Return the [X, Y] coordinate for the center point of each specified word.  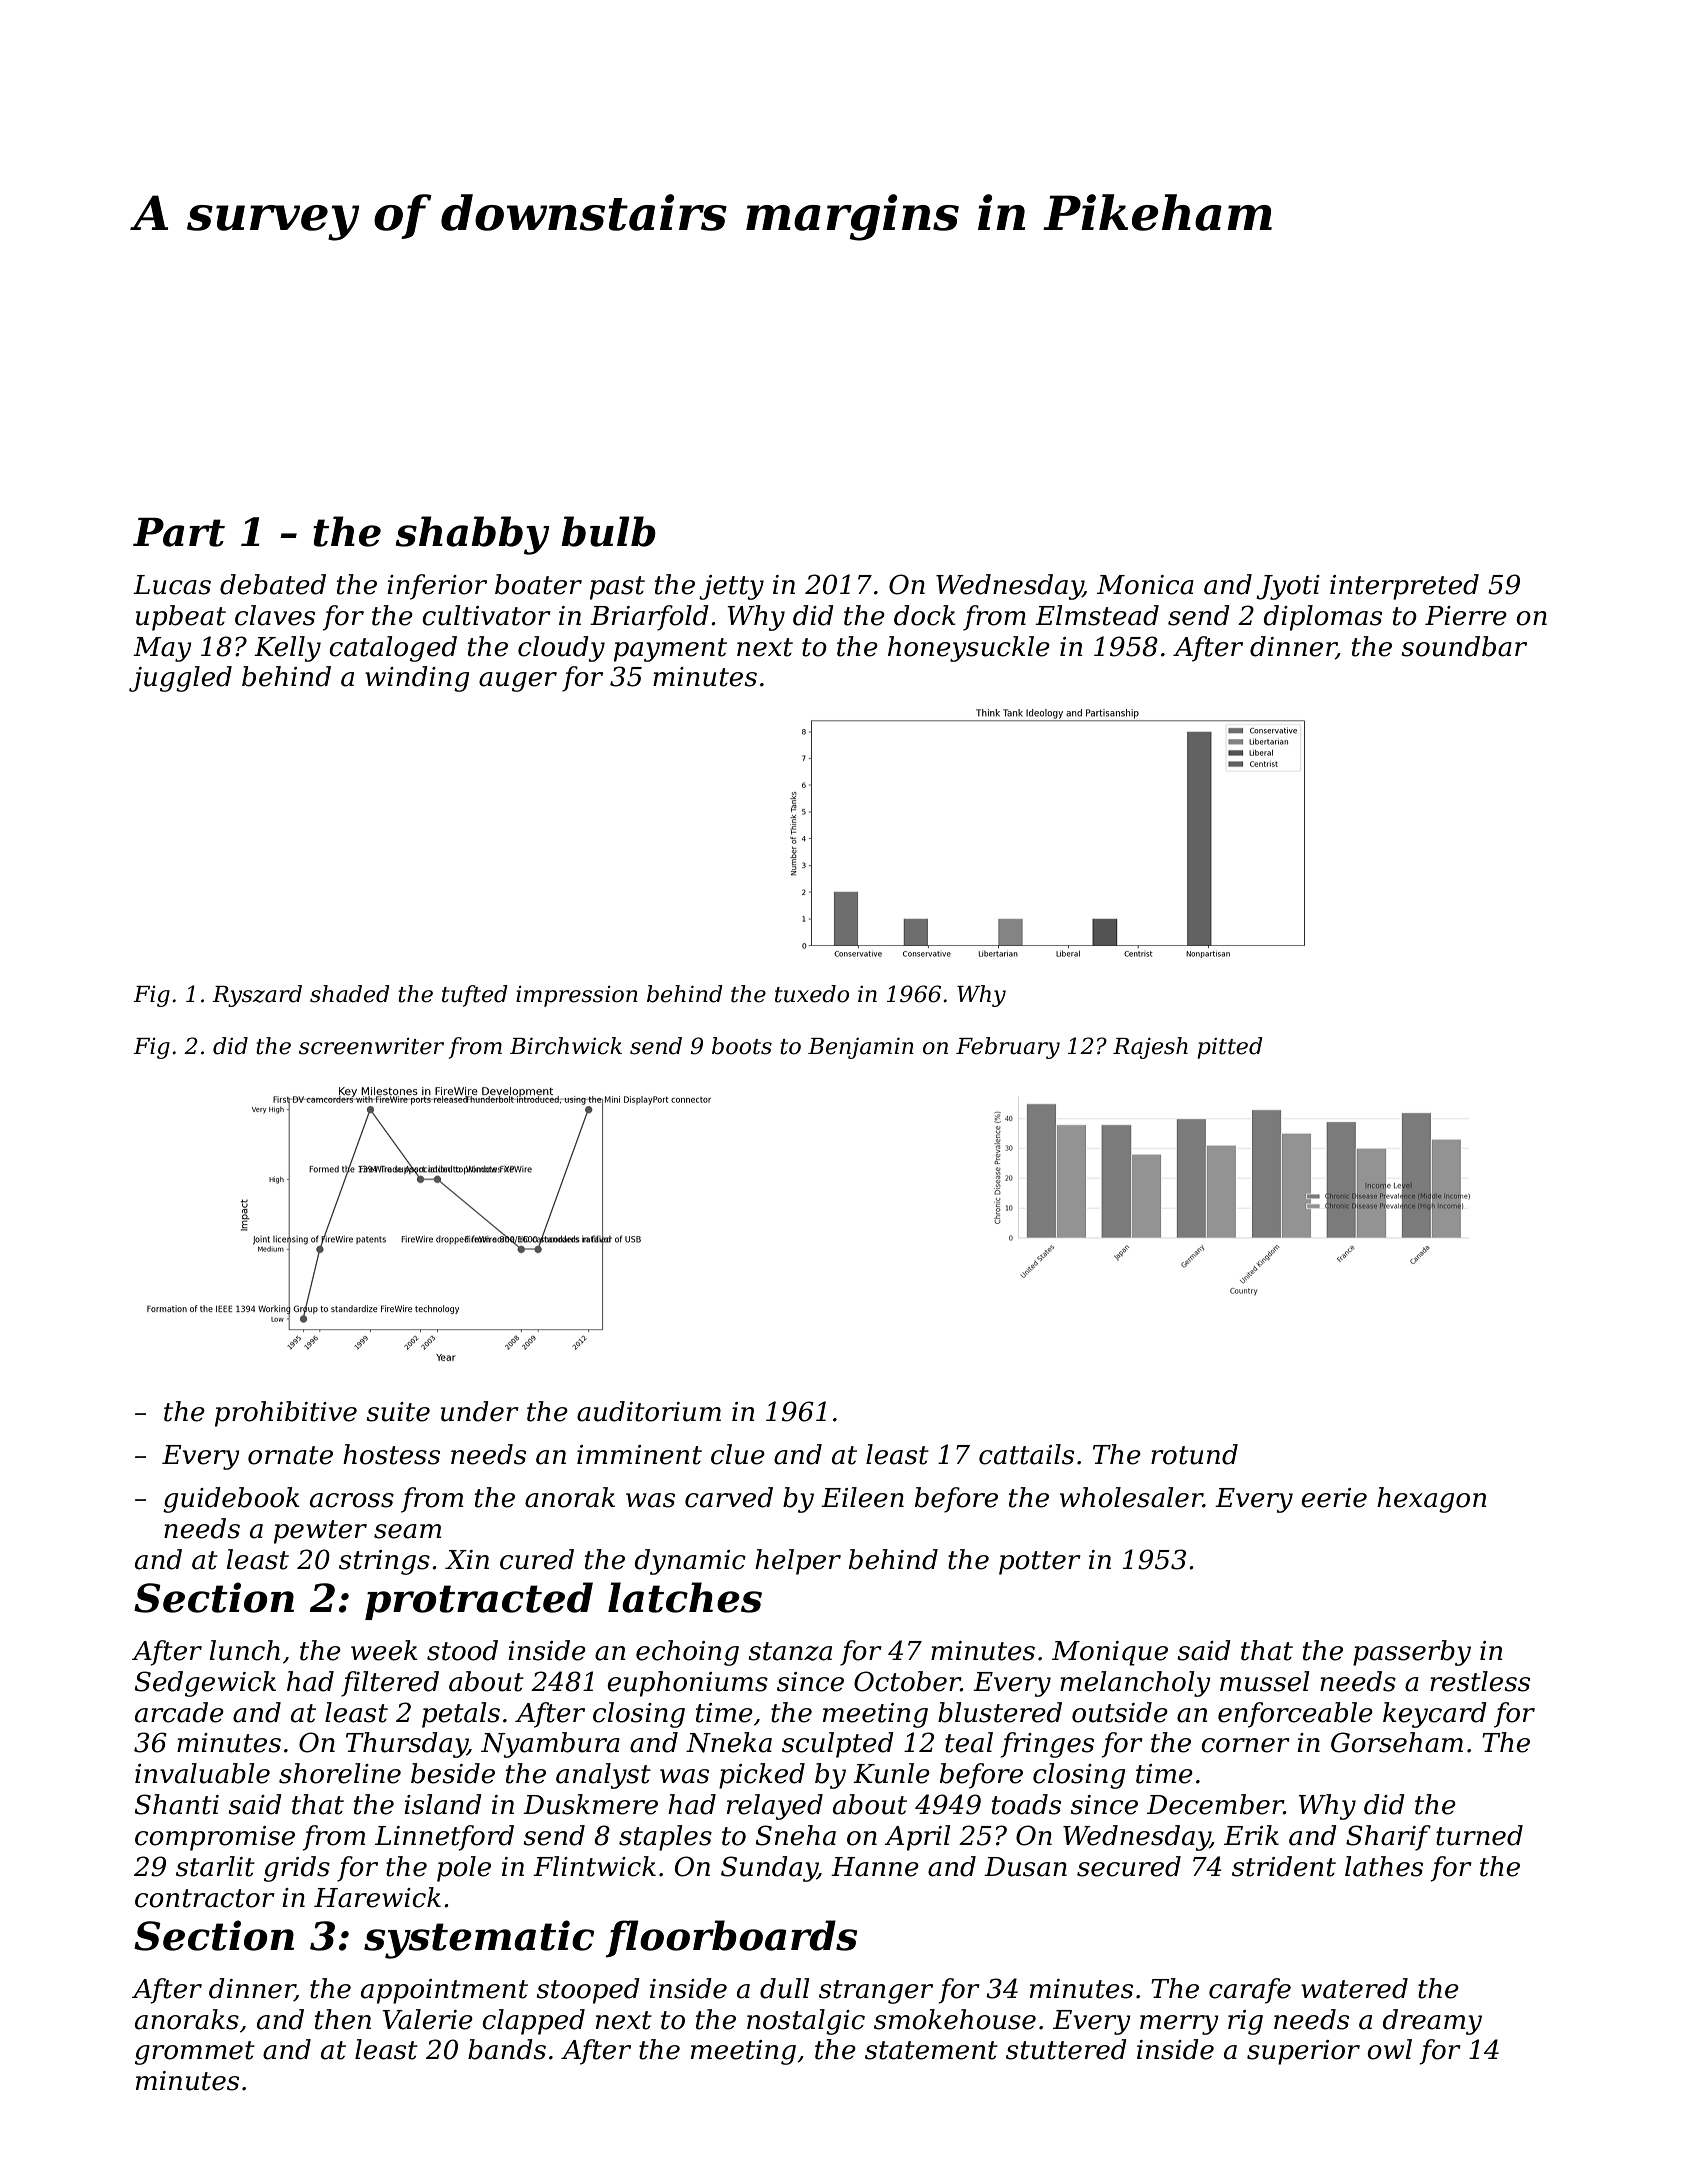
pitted [1230, 1048]
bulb [608, 531]
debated [273, 584]
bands [507, 2049]
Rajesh [1150, 1048]
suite [398, 1412]
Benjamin [861, 1048]
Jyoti [1288, 587]
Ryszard [257, 996]
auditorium [649, 1411]
